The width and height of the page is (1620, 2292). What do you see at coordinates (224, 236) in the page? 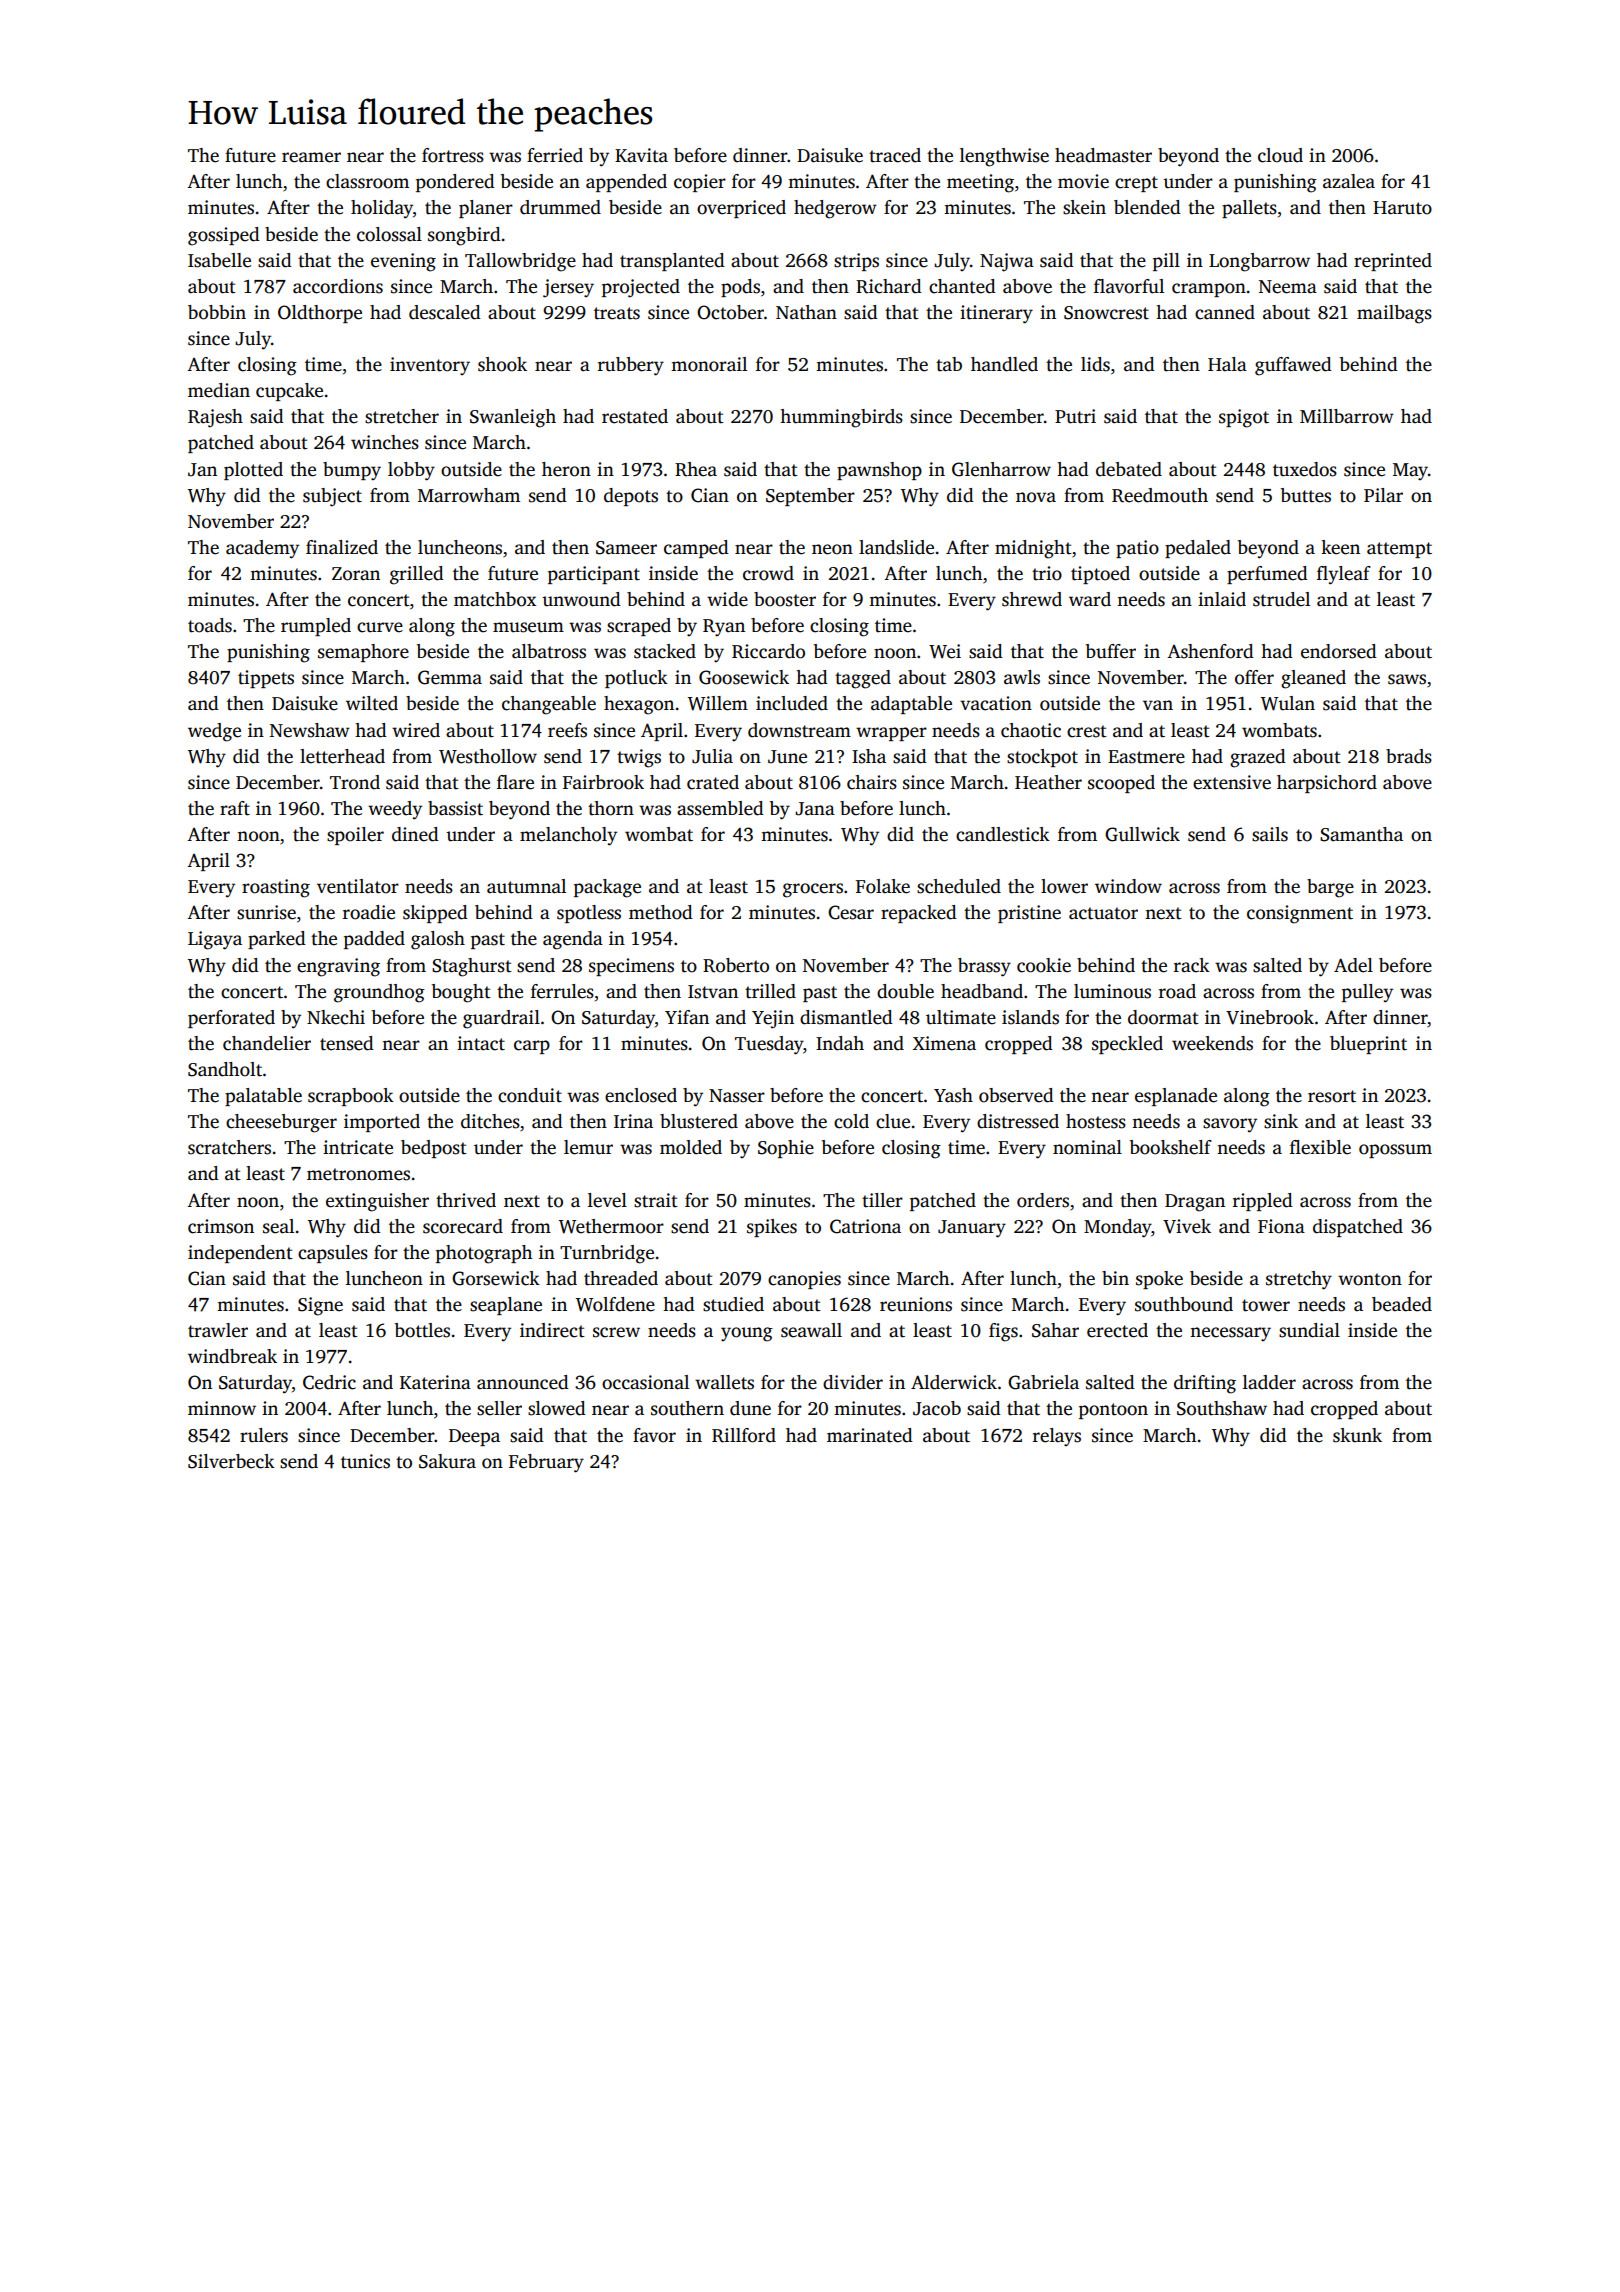
I see `gossiped` at bounding box center [224, 236].
